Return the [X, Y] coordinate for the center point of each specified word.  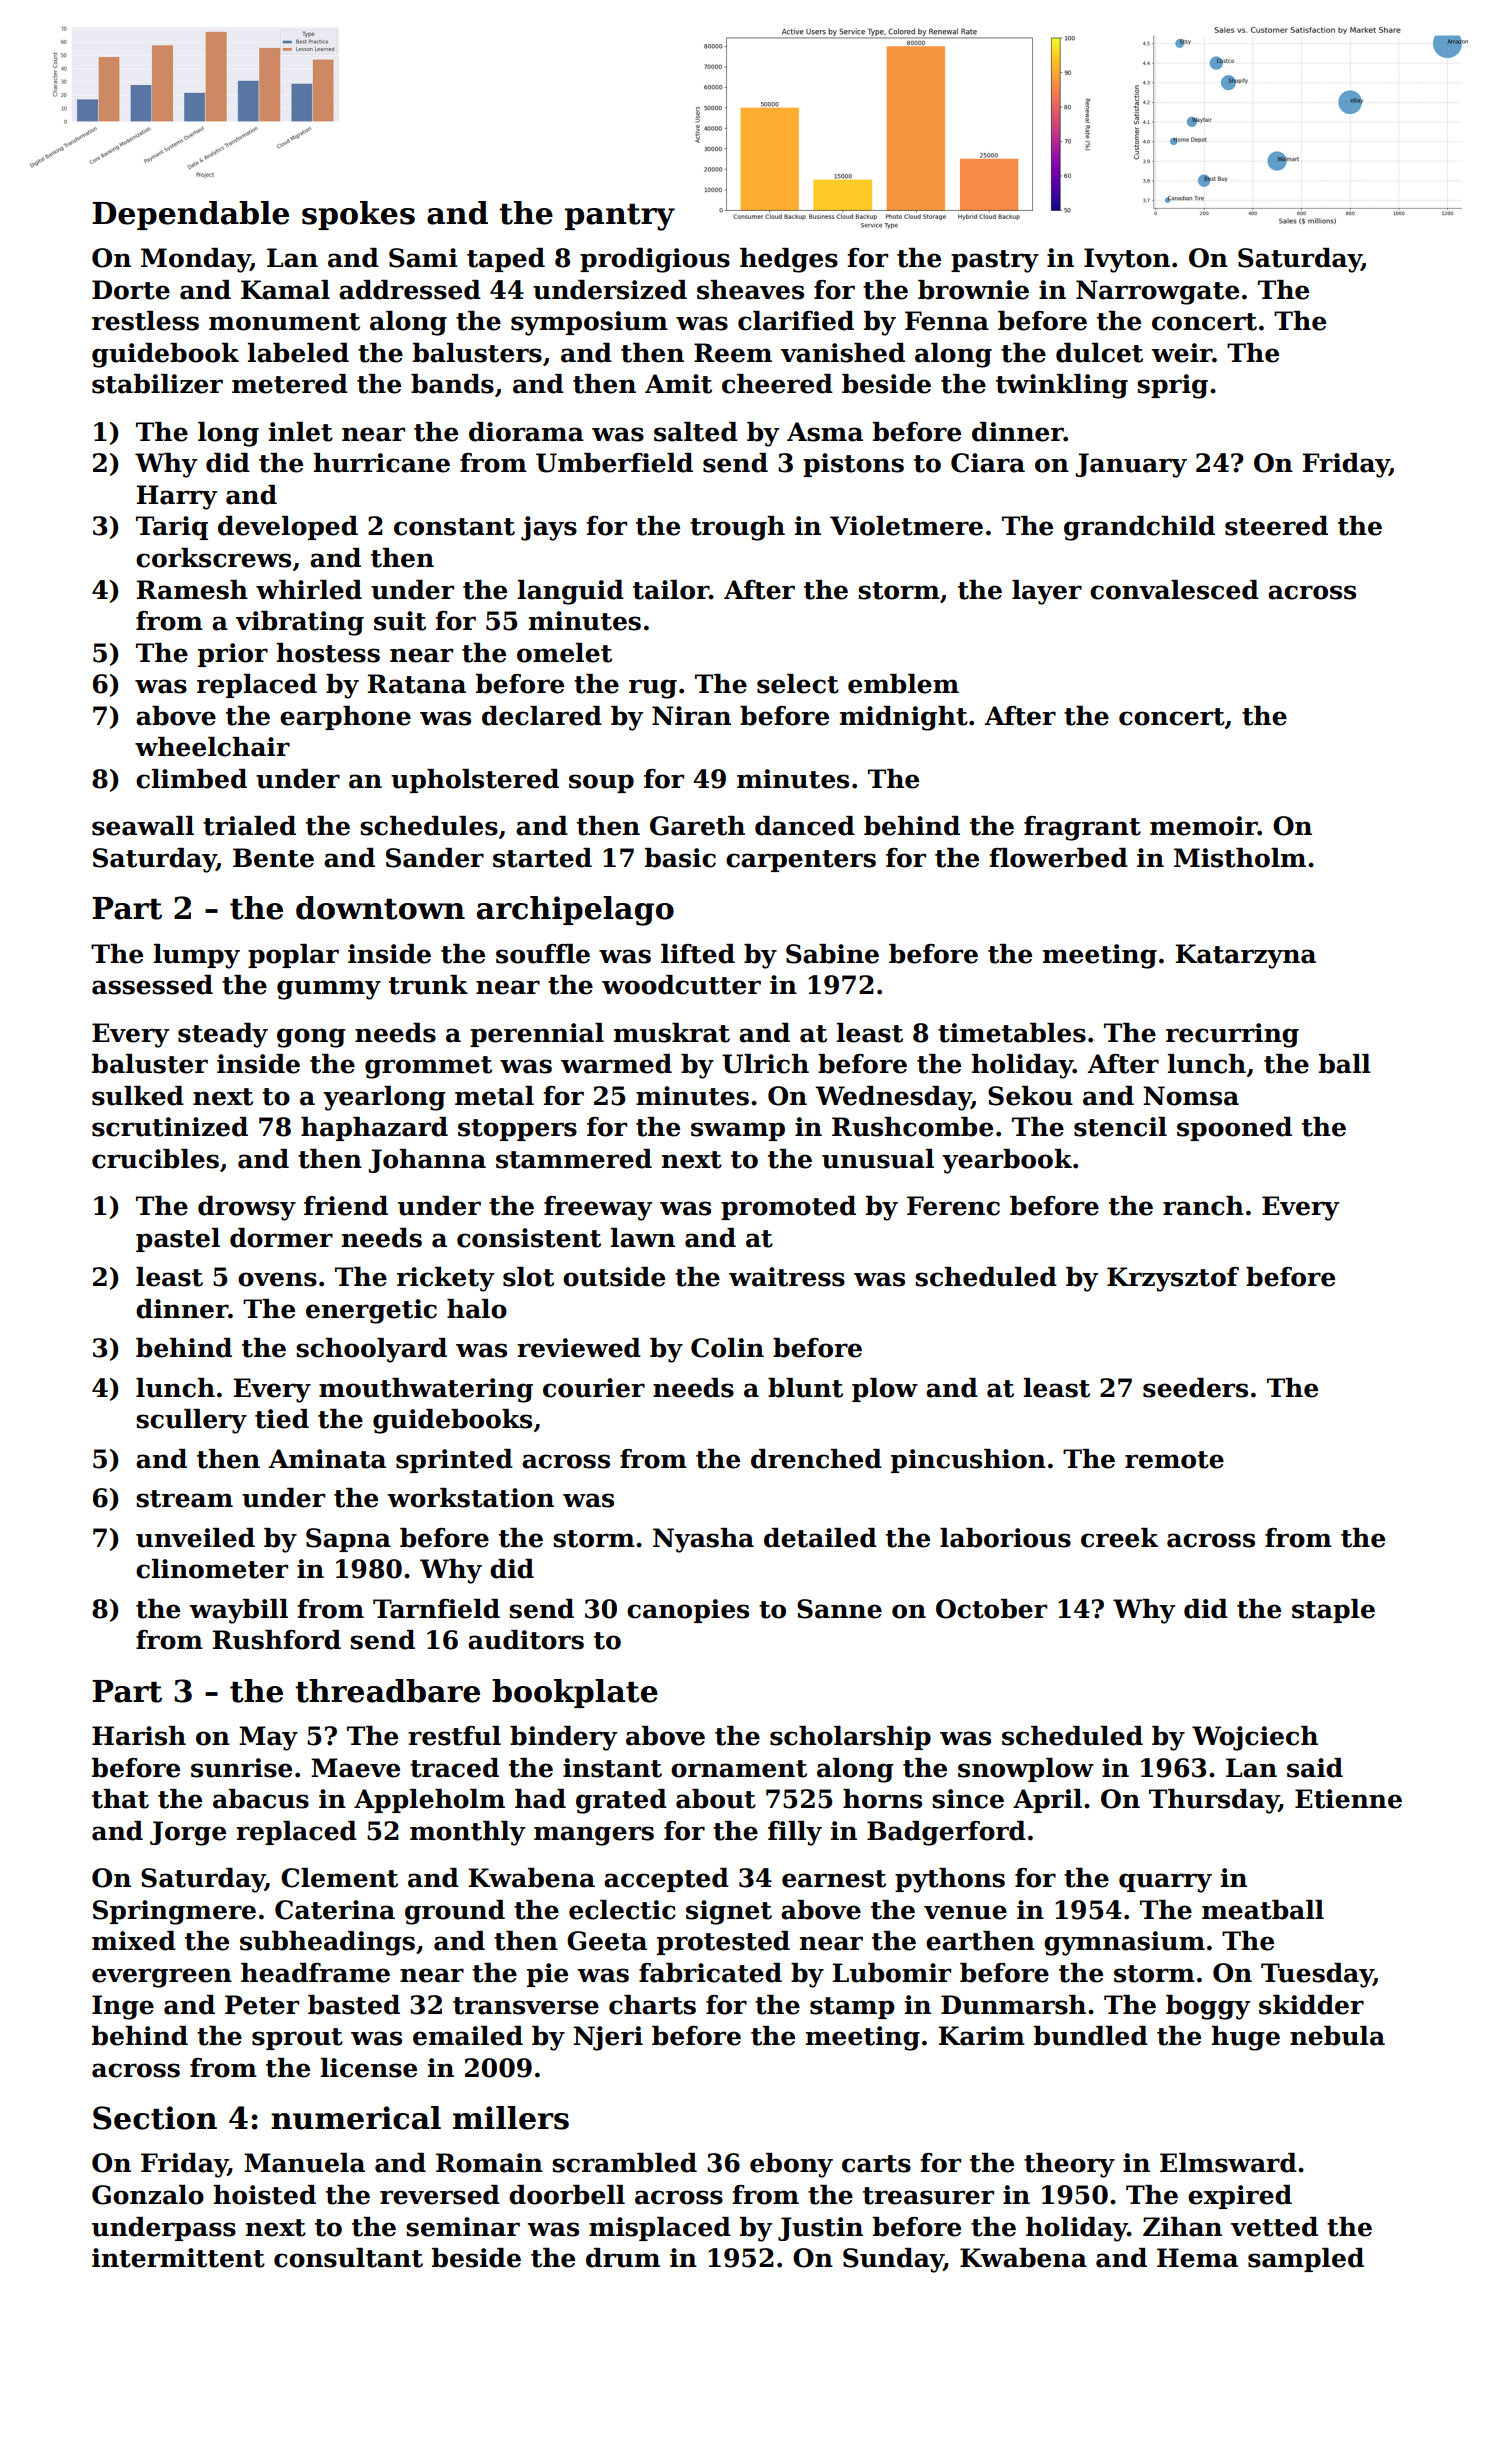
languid [571, 592]
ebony [791, 2165]
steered [1276, 526]
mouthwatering [426, 1390]
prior [233, 655]
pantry [620, 217]
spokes [358, 215]
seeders [1195, 1388]
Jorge [188, 1833]
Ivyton [1127, 260]
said [1315, 1768]
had [540, 1799]
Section [155, 2118]
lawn [643, 1238]
